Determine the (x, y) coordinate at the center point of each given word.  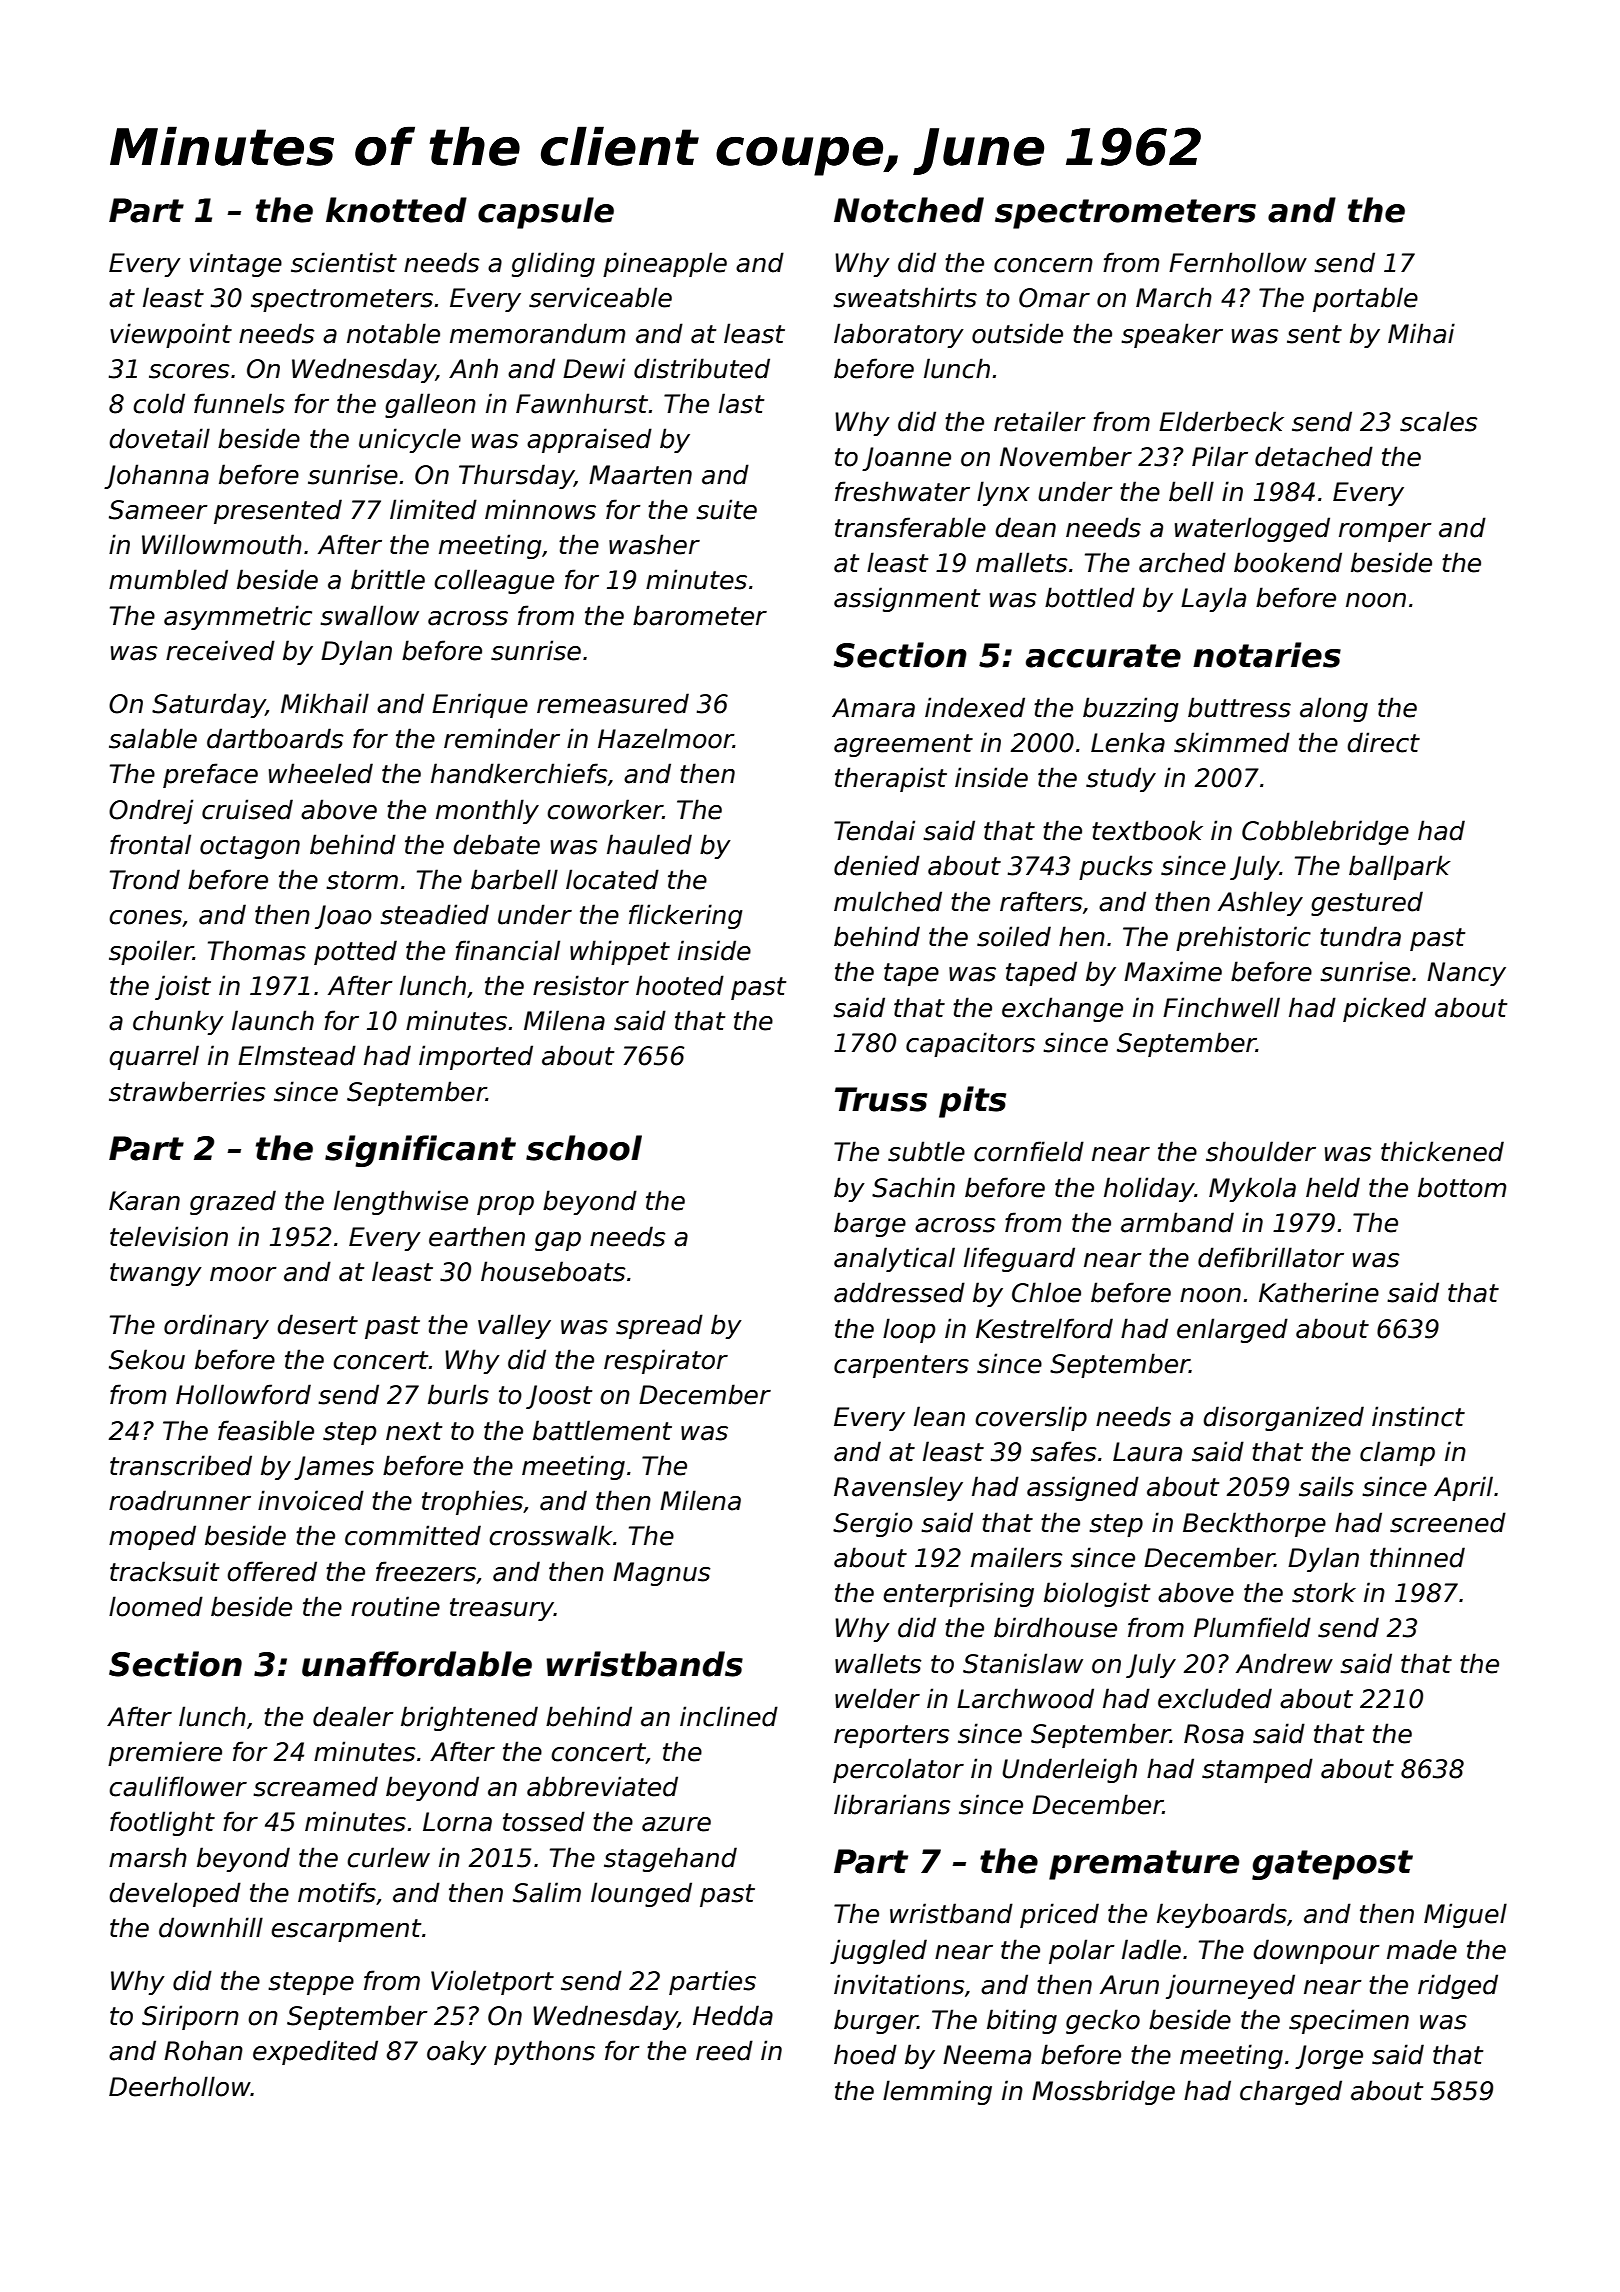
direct (1383, 742)
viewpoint (171, 335)
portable (1365, 299)
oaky (457, 2052)
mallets (1022, 562)
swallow (369, 615)
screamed (315, 1786)
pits (972, 1102)
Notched (909, 210)
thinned (1417, 1557)
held (1333, 1187)
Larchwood (1025, 1698)
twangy (156, 1274)
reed (724, 2050)
